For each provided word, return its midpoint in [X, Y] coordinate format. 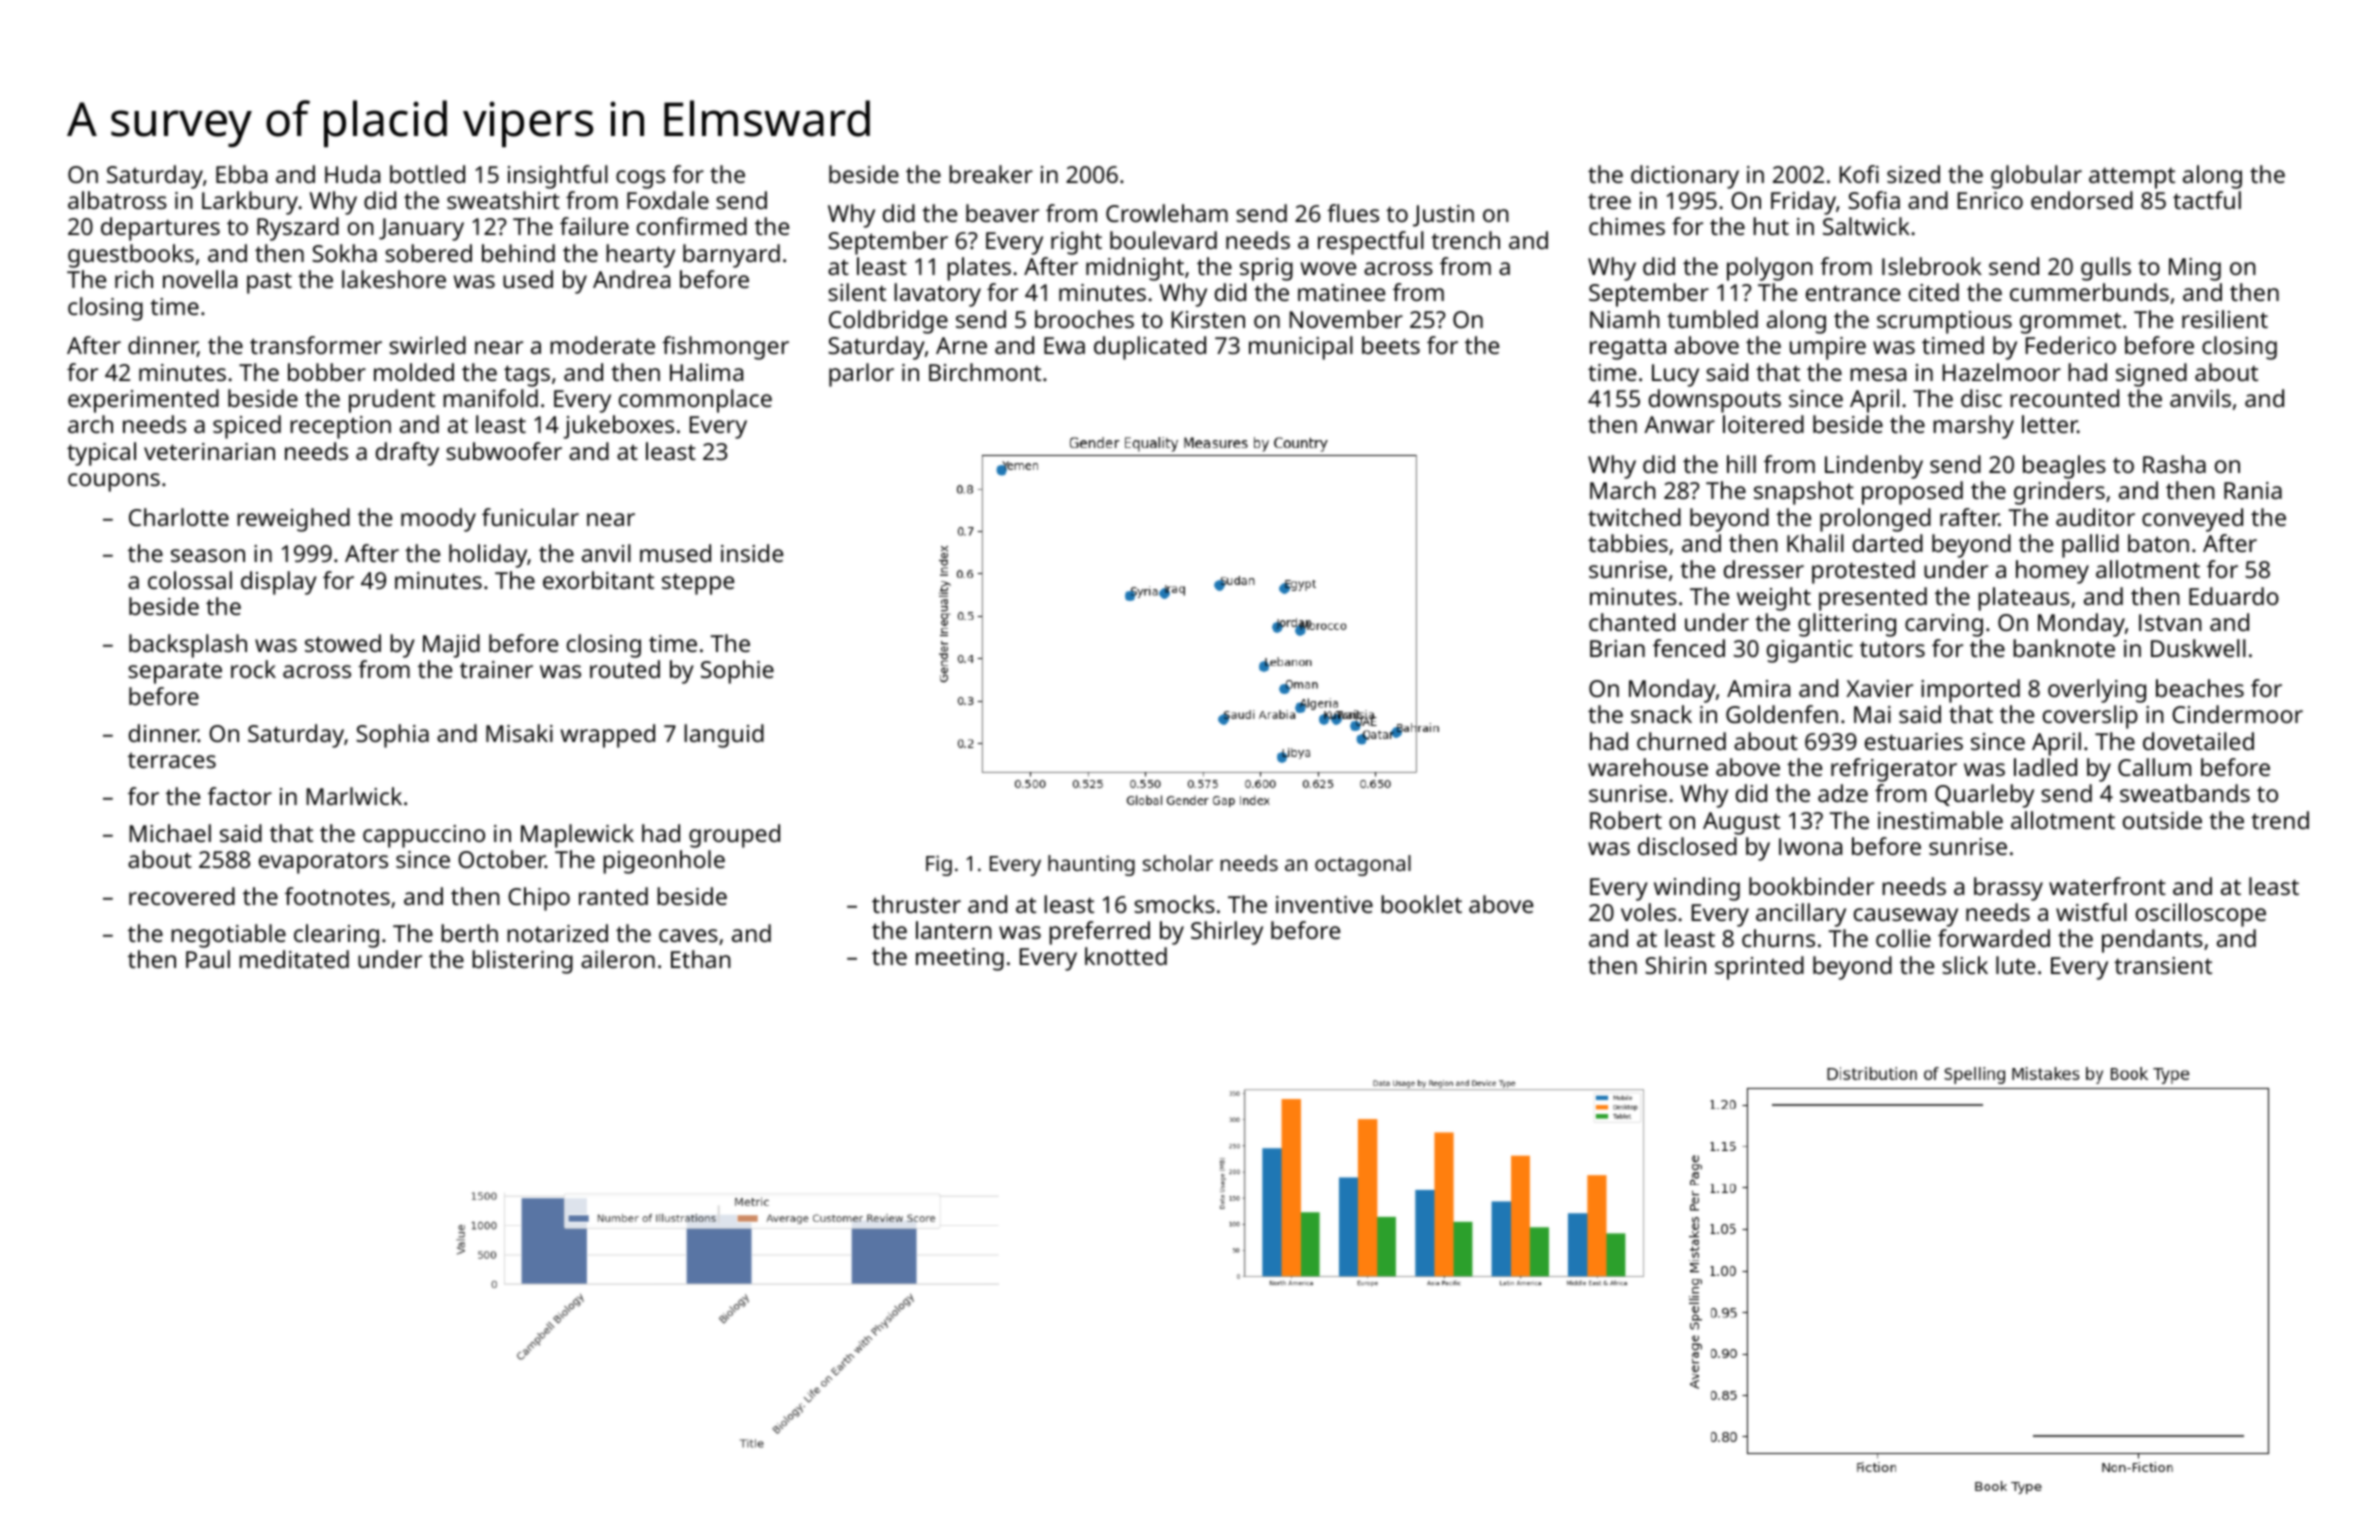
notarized [557, 933]
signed [2151, 375]
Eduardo [2234, 596]
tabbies [1628, 543]
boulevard [1163, 240]
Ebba [241, 174]
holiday [488, 556]
